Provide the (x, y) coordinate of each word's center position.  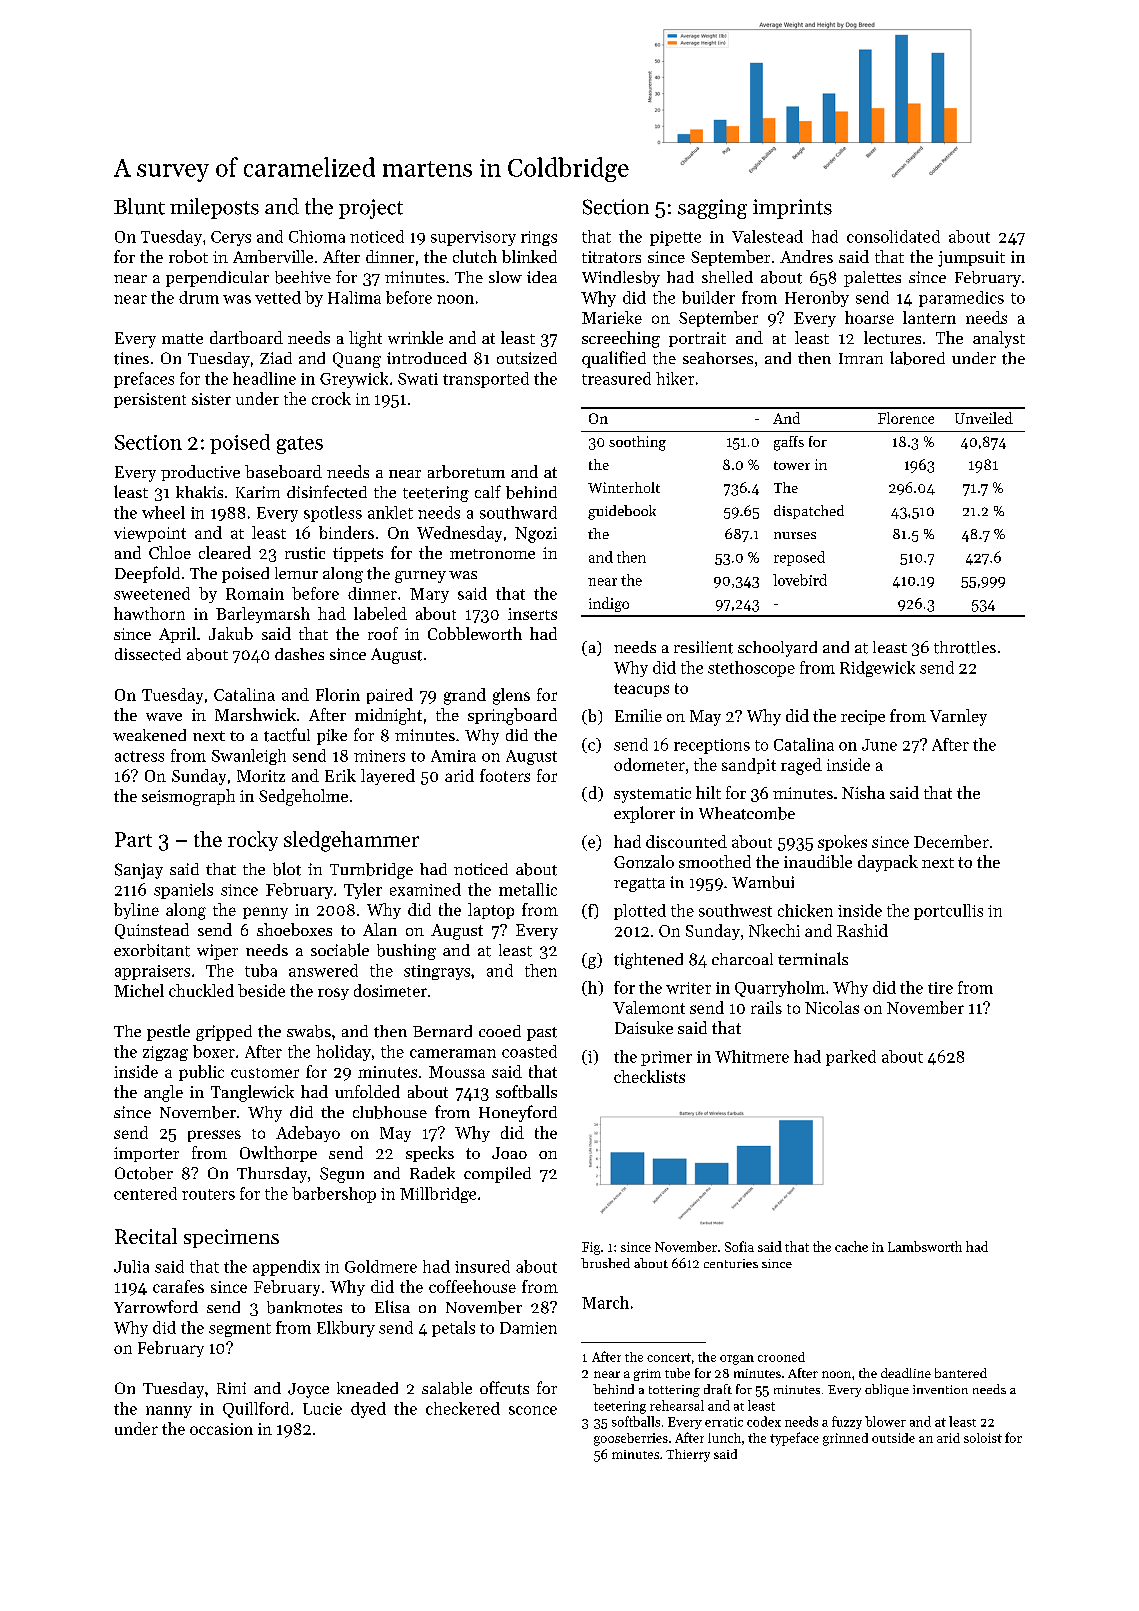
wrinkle (415, 337)
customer (265, 1073)
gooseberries (631, 1439)
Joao (509, 1153)
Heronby (817, 299)
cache (851, 1246)
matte (182, 338)
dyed (368, 1410)
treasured (616, 378)
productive (200, 473)
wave (164, 717)
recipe (863, 717)
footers (505, 775)
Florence (906, 418)
